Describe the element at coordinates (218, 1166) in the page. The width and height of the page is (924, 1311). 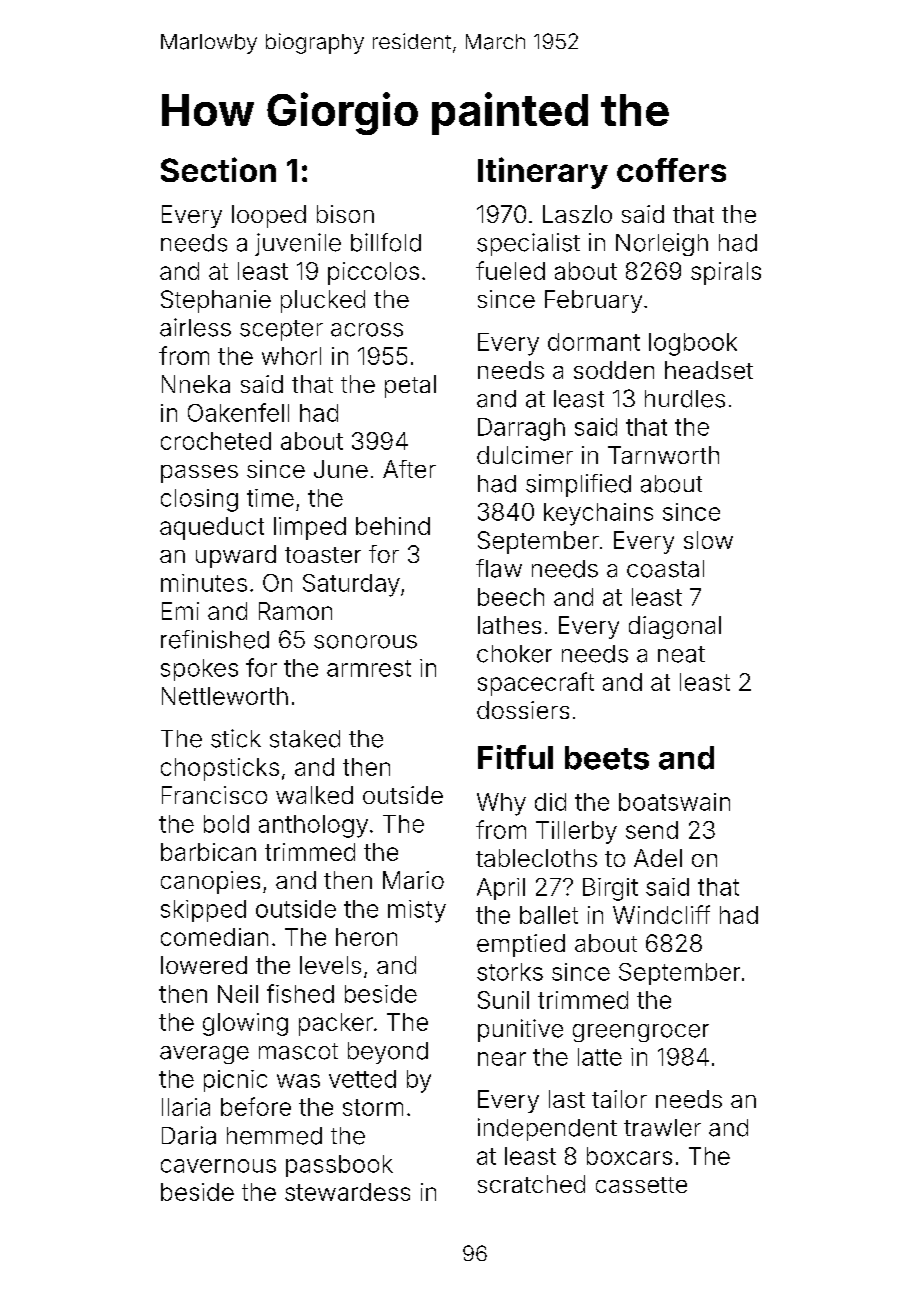
I see `cavernous` at that location.
